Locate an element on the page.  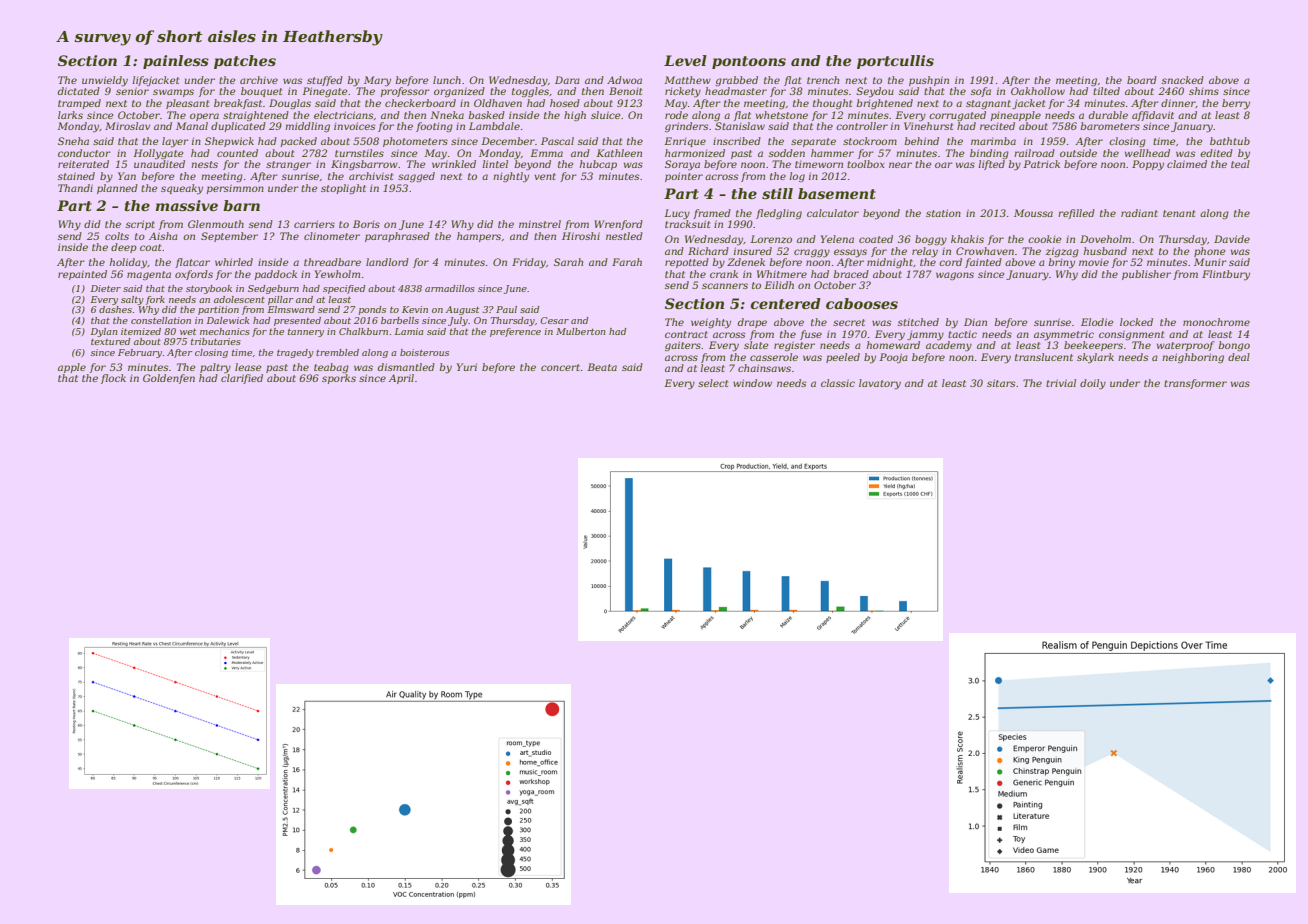
colts is located at coordinates (117, 236).
